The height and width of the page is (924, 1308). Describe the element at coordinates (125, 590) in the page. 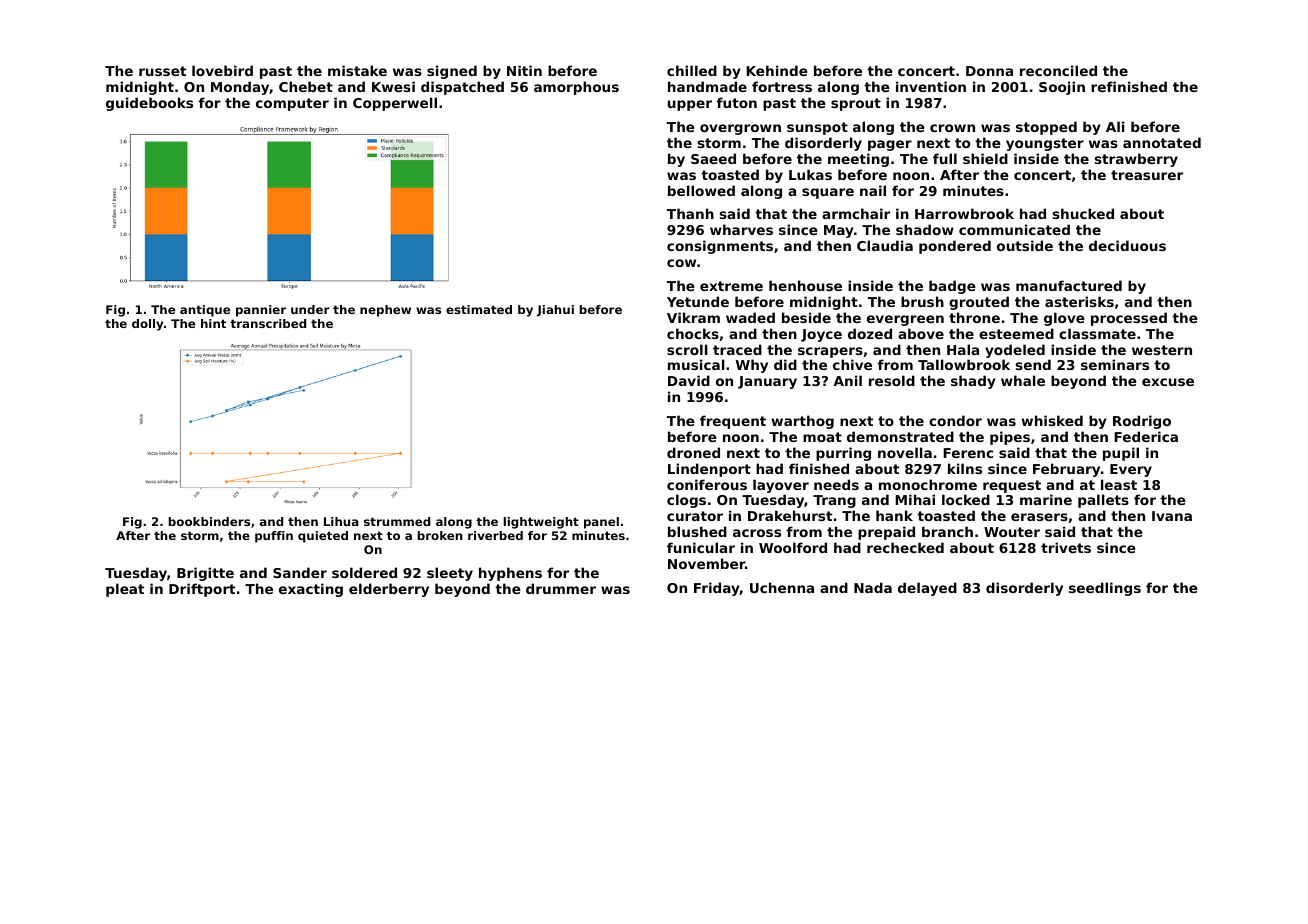

I see `pleat` at that location.
